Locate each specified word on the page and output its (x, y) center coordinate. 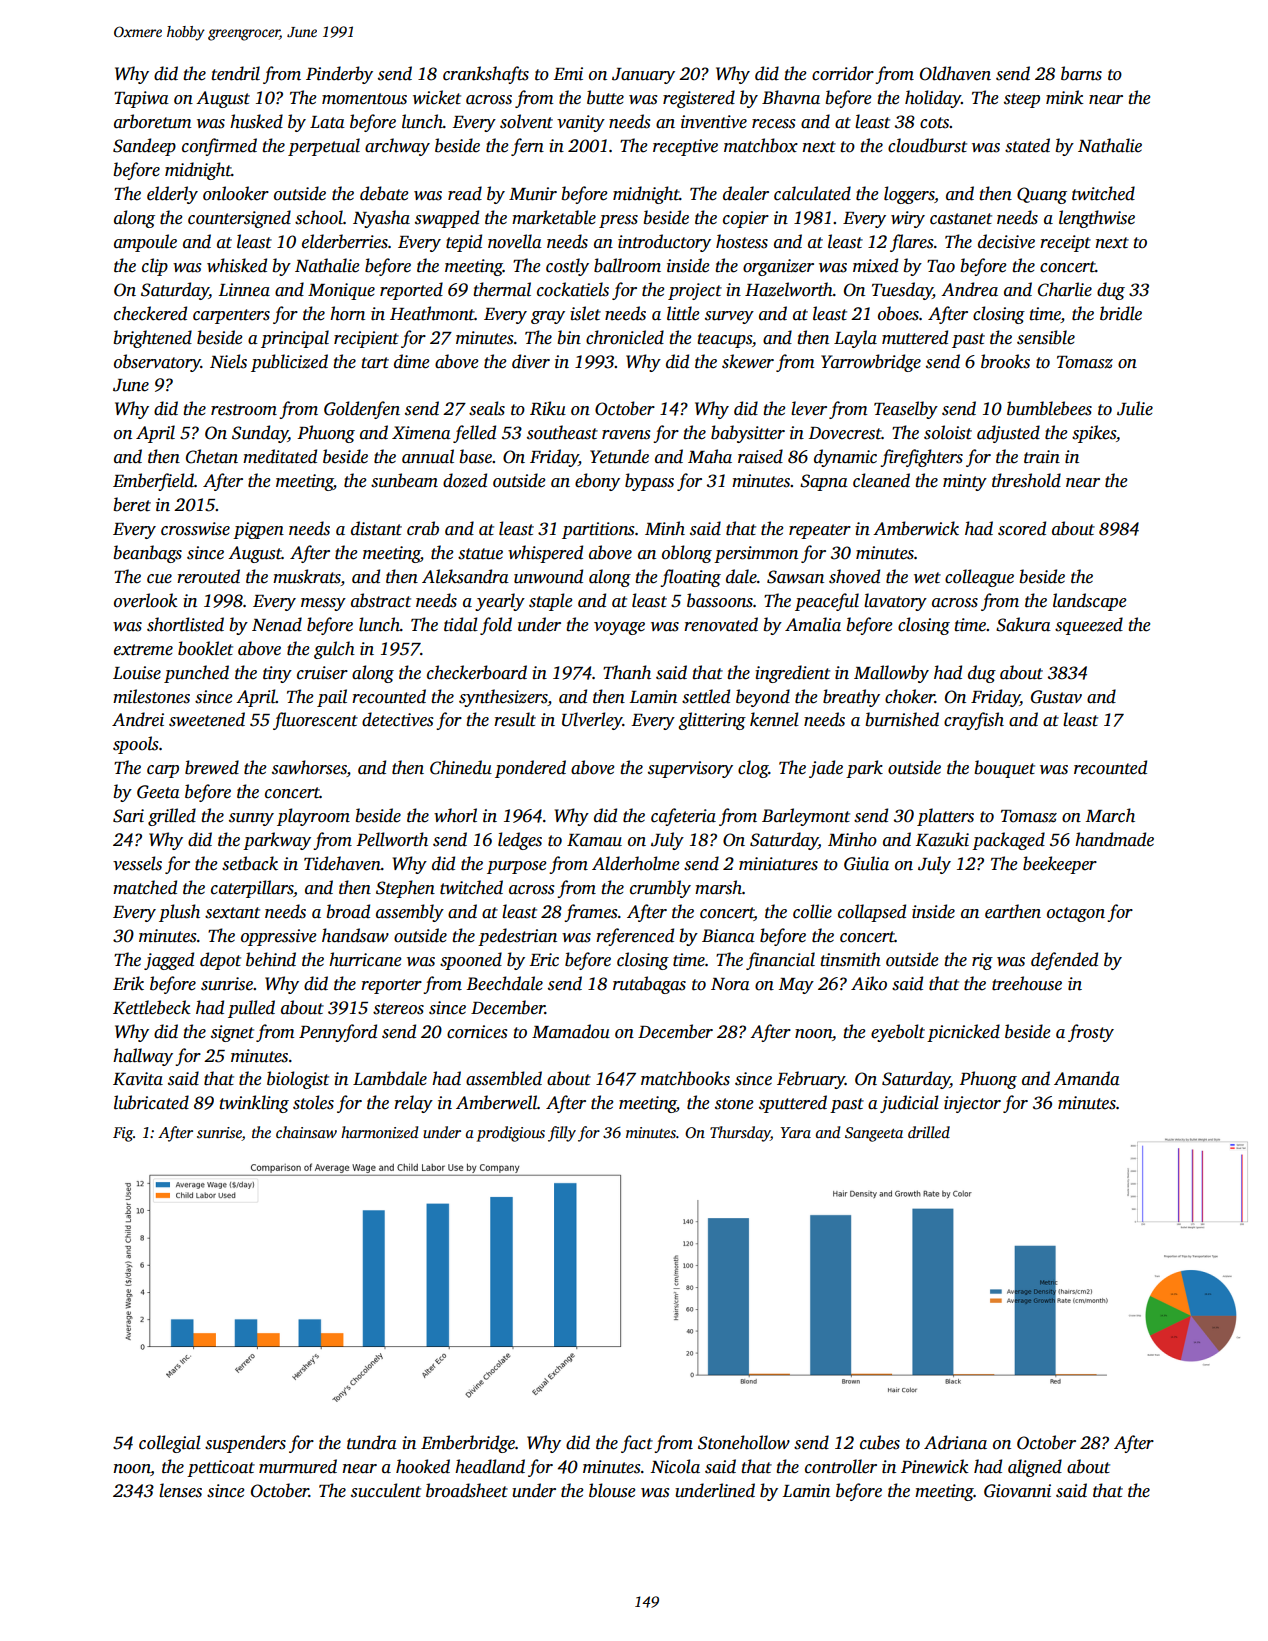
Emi (568, 74)
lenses (180, 1490)
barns (1081, 73)
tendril (235, 73)
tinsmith (850, 959)
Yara (795, 1132)
